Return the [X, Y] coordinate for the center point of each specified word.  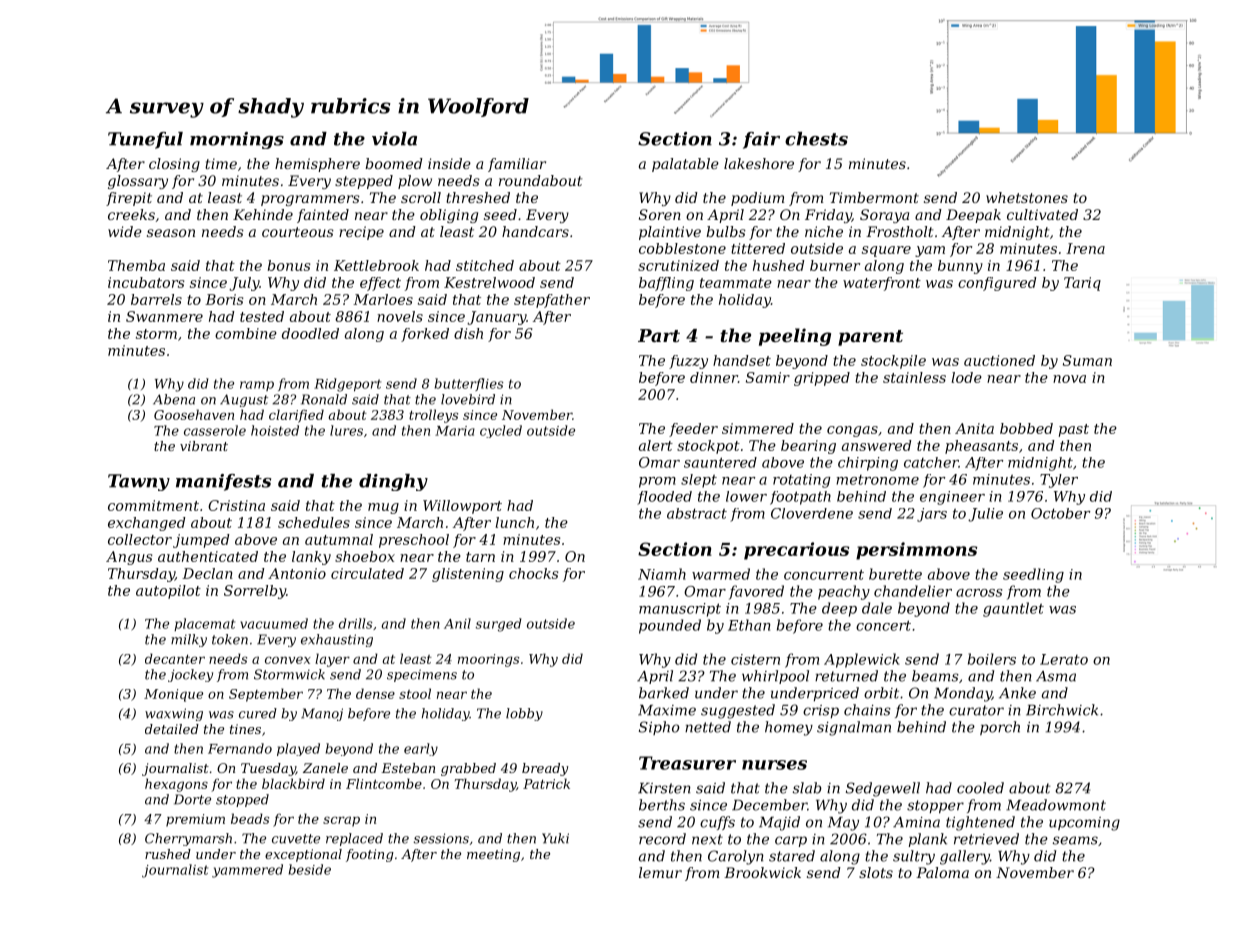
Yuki [555, 838]
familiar [517, 165]
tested [262, 316]
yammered [247, 871]
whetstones [1027, 197]
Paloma [942, 872]
